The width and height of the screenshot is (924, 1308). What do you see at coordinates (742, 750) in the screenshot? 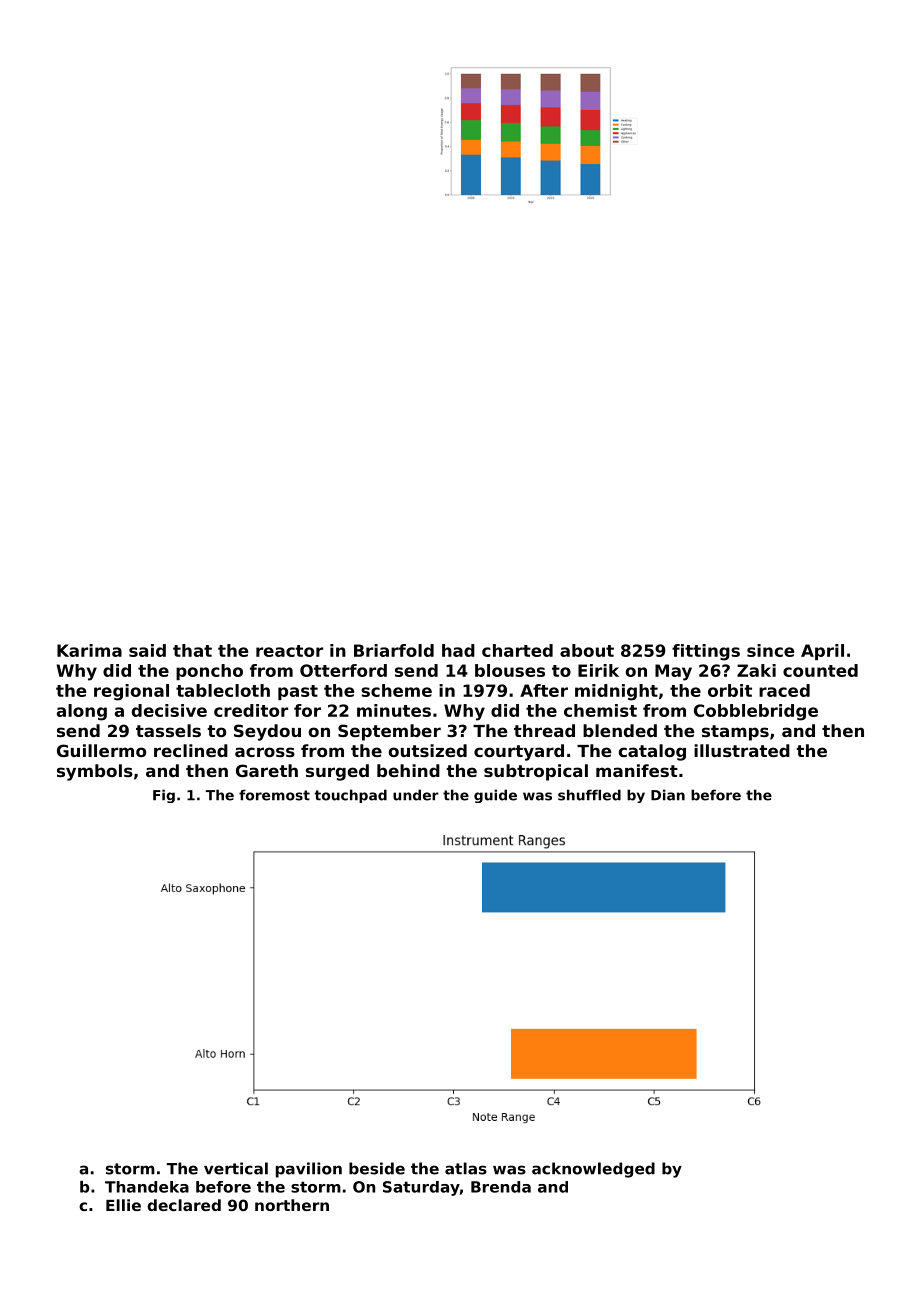
I see `illustrated` at bounding box center [742, 750].
